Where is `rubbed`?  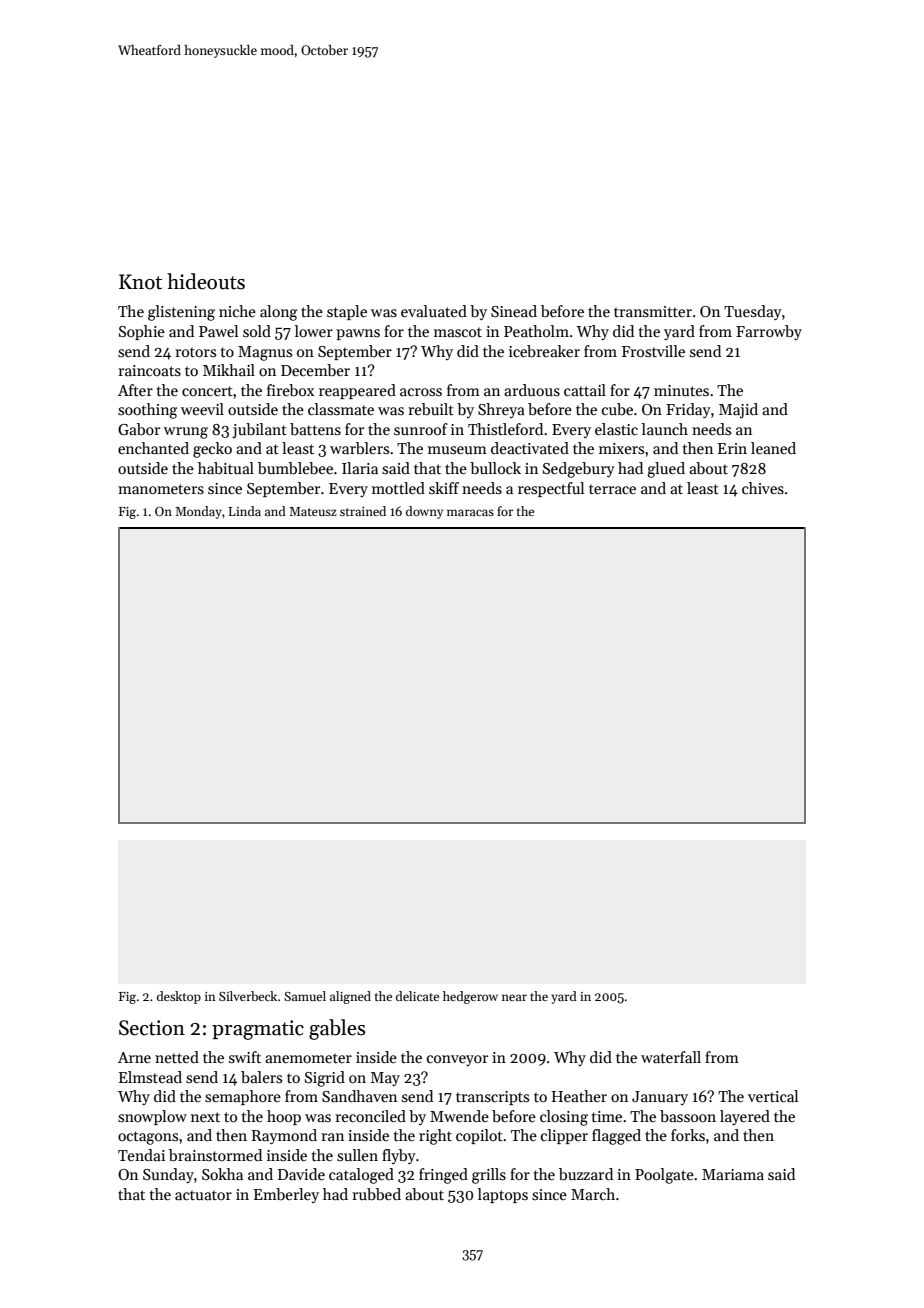 rubbed is located at coordinates (376, 1194).
